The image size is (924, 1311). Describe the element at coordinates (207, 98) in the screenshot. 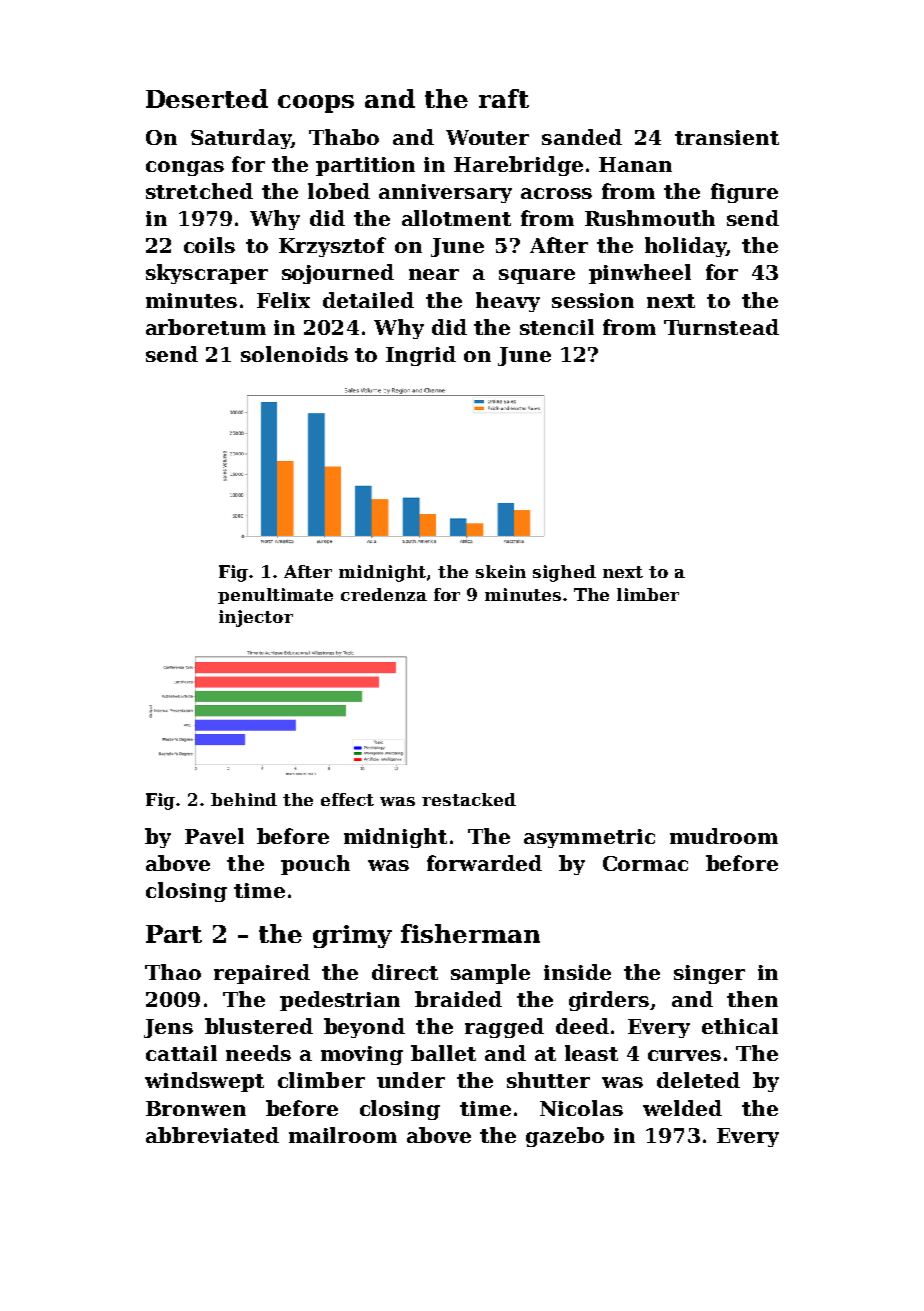

I see `Deserted` at that location.
